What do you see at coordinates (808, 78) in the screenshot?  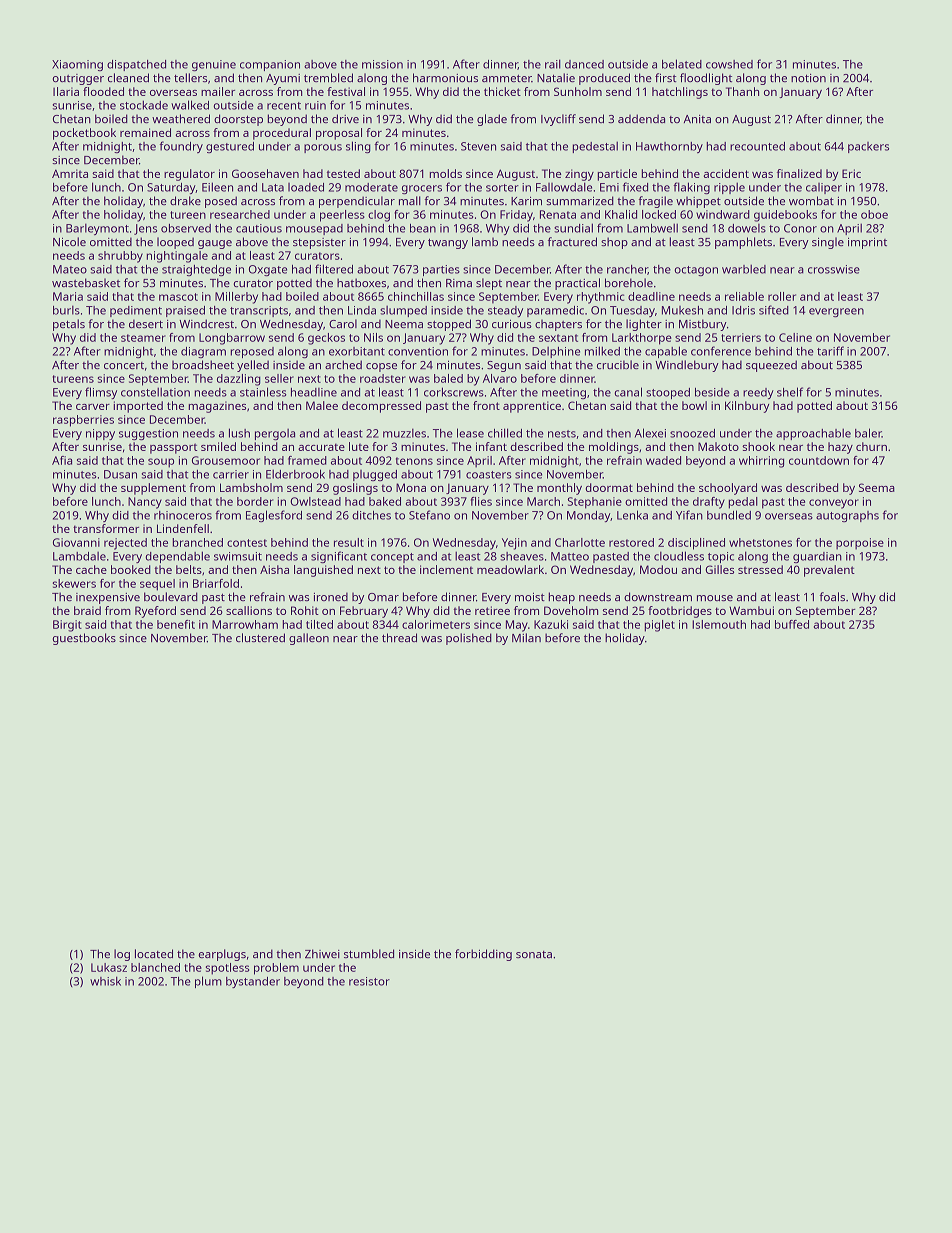 I see `notion` at bounding box center [808, 78].
